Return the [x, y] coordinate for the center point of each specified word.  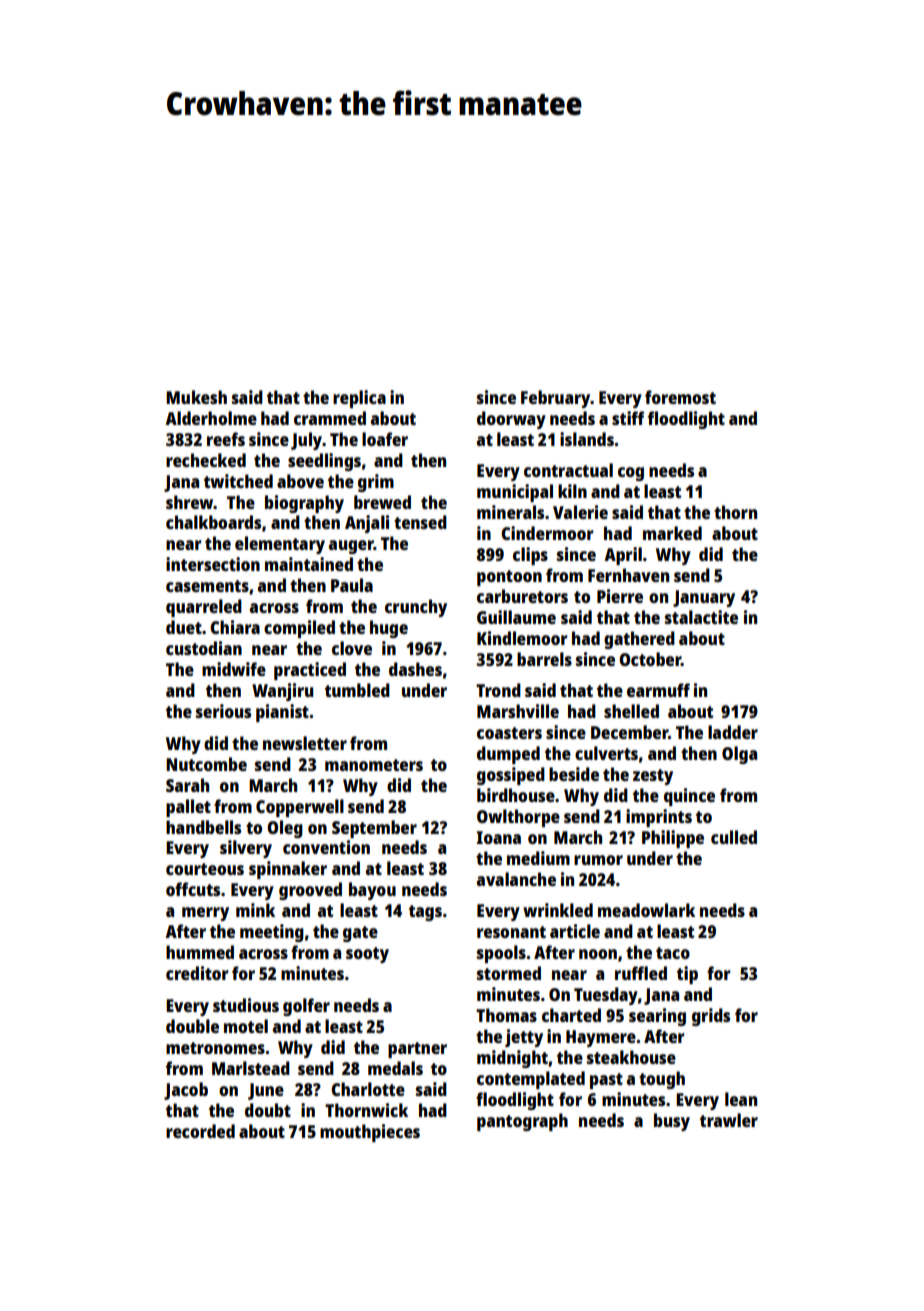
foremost [680, 397]
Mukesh [196, 397]
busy [672, 1122]
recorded [200, 1131]
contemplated [531, 1080]
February [556, 399]
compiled [299, 629]
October [650, 659]
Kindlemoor [522, 638]
